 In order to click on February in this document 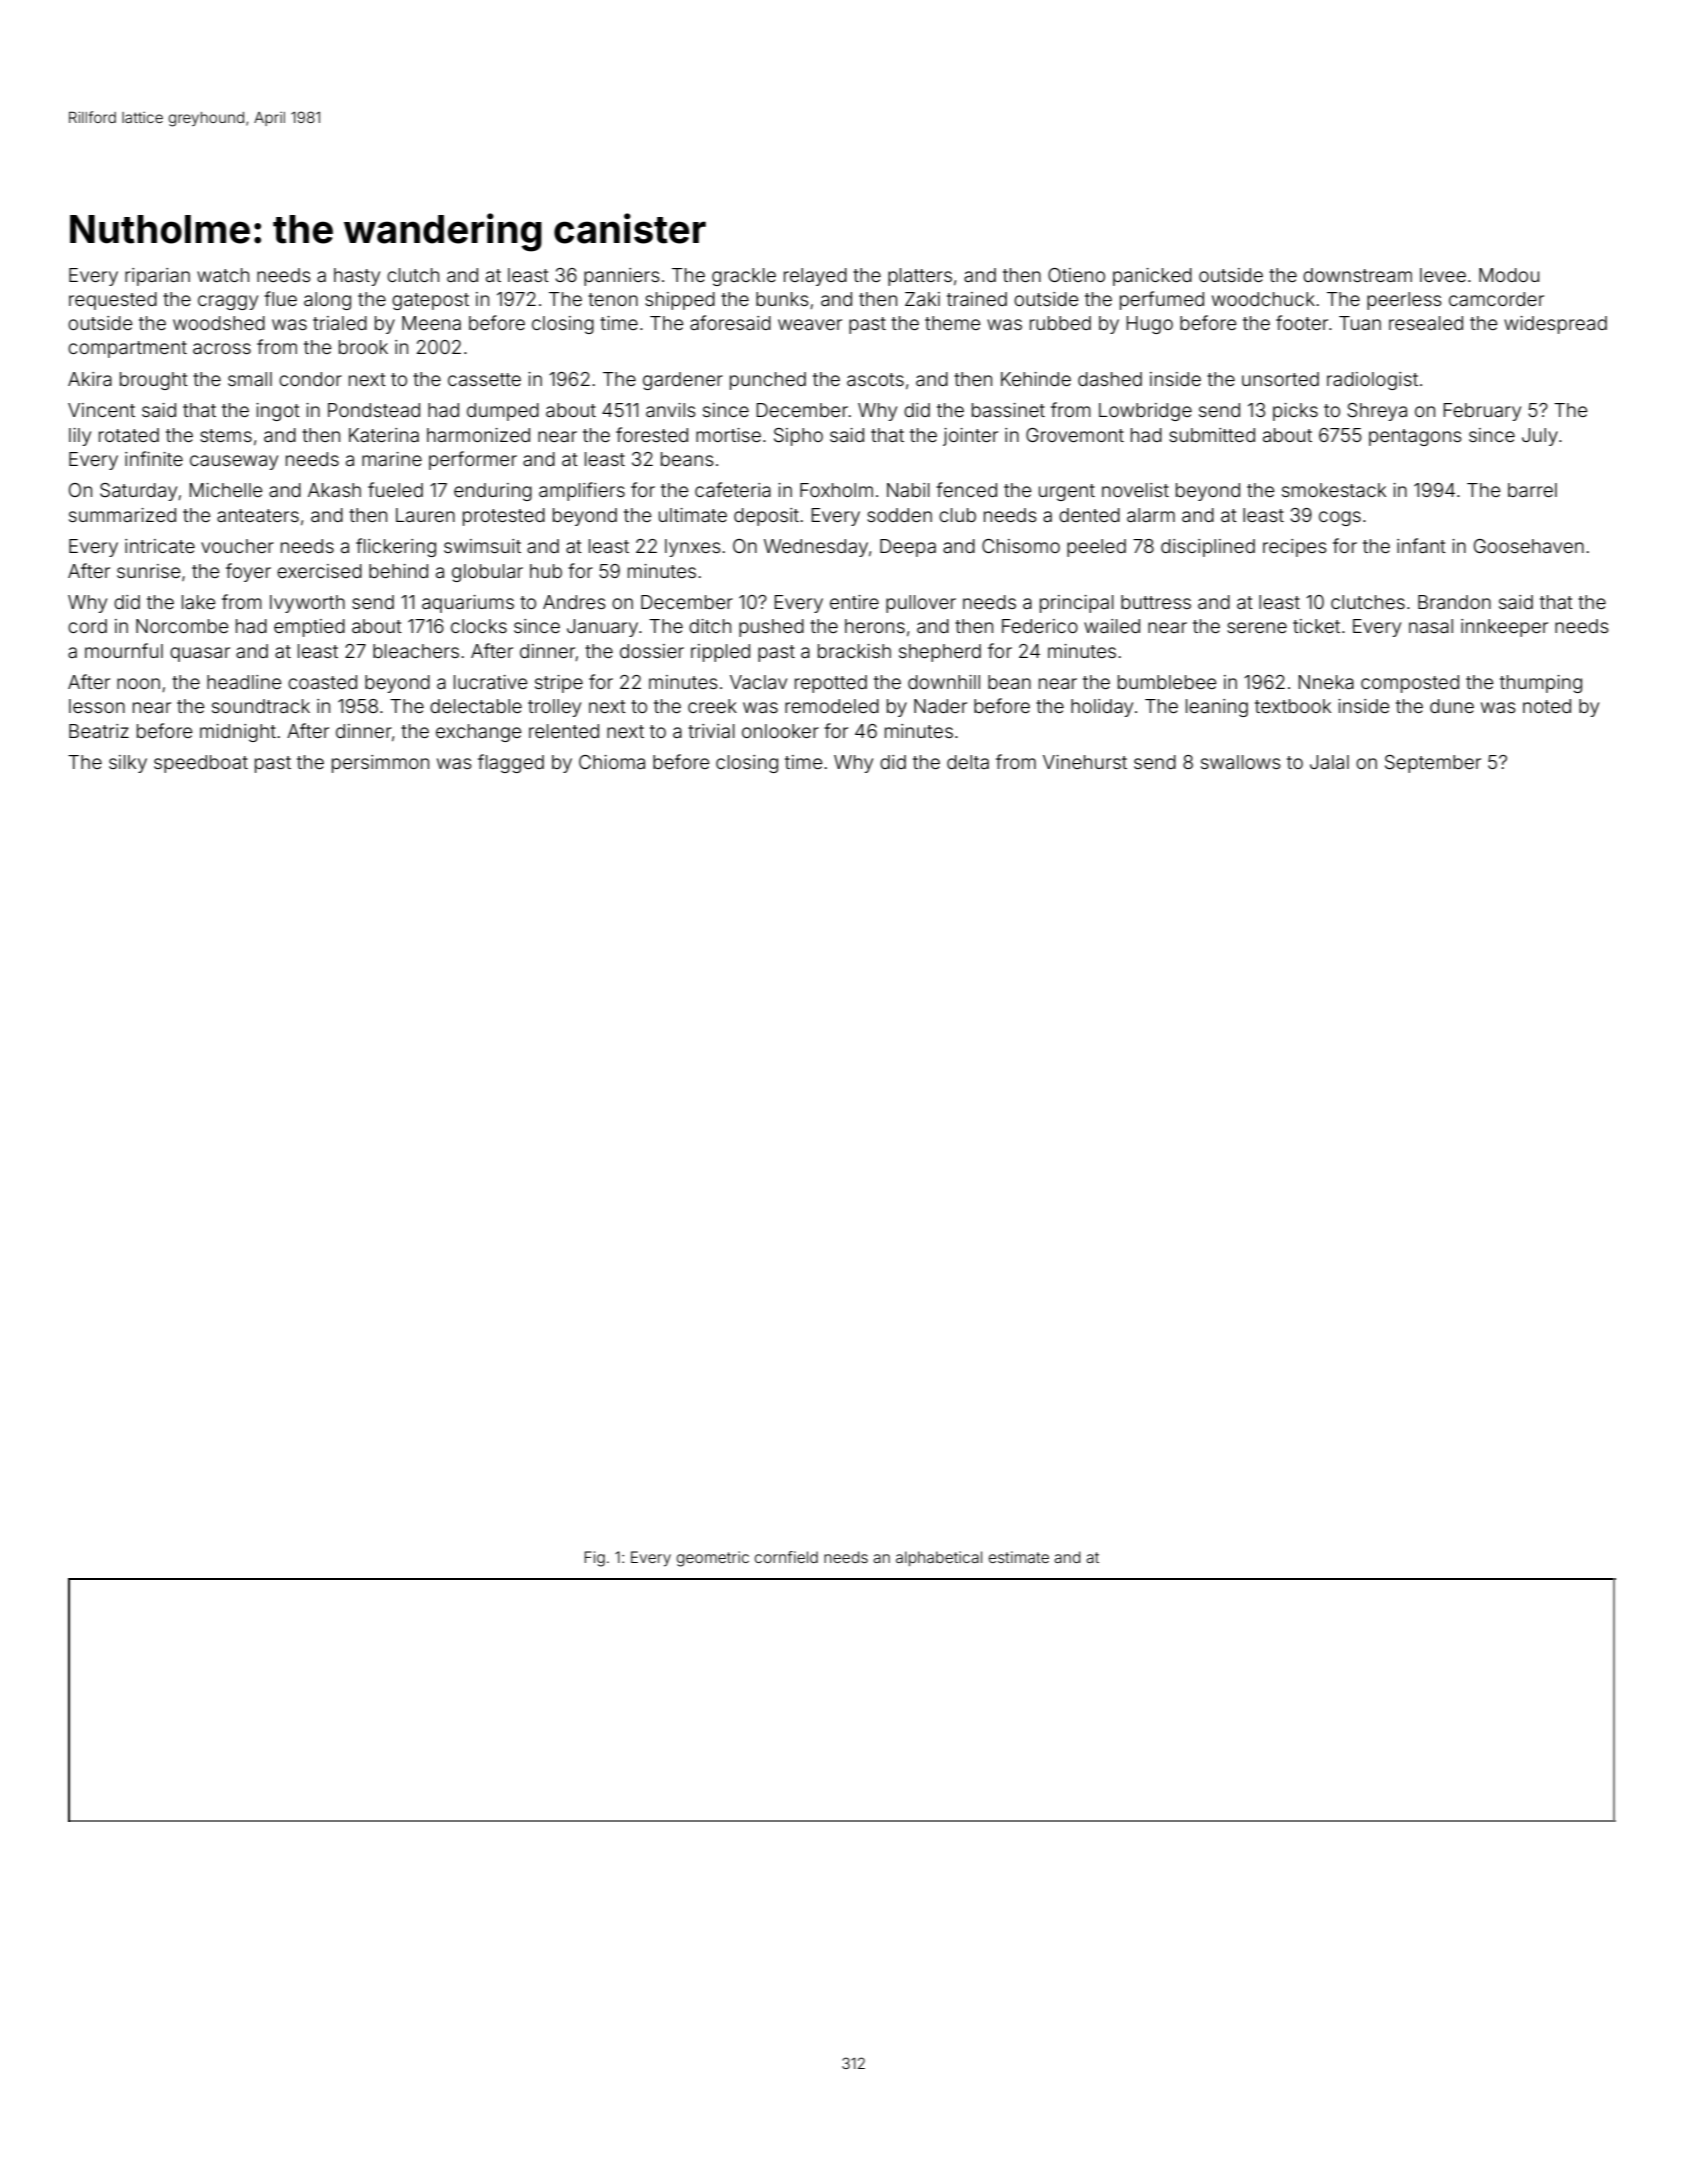, I will do `click(1482, 412)`.
